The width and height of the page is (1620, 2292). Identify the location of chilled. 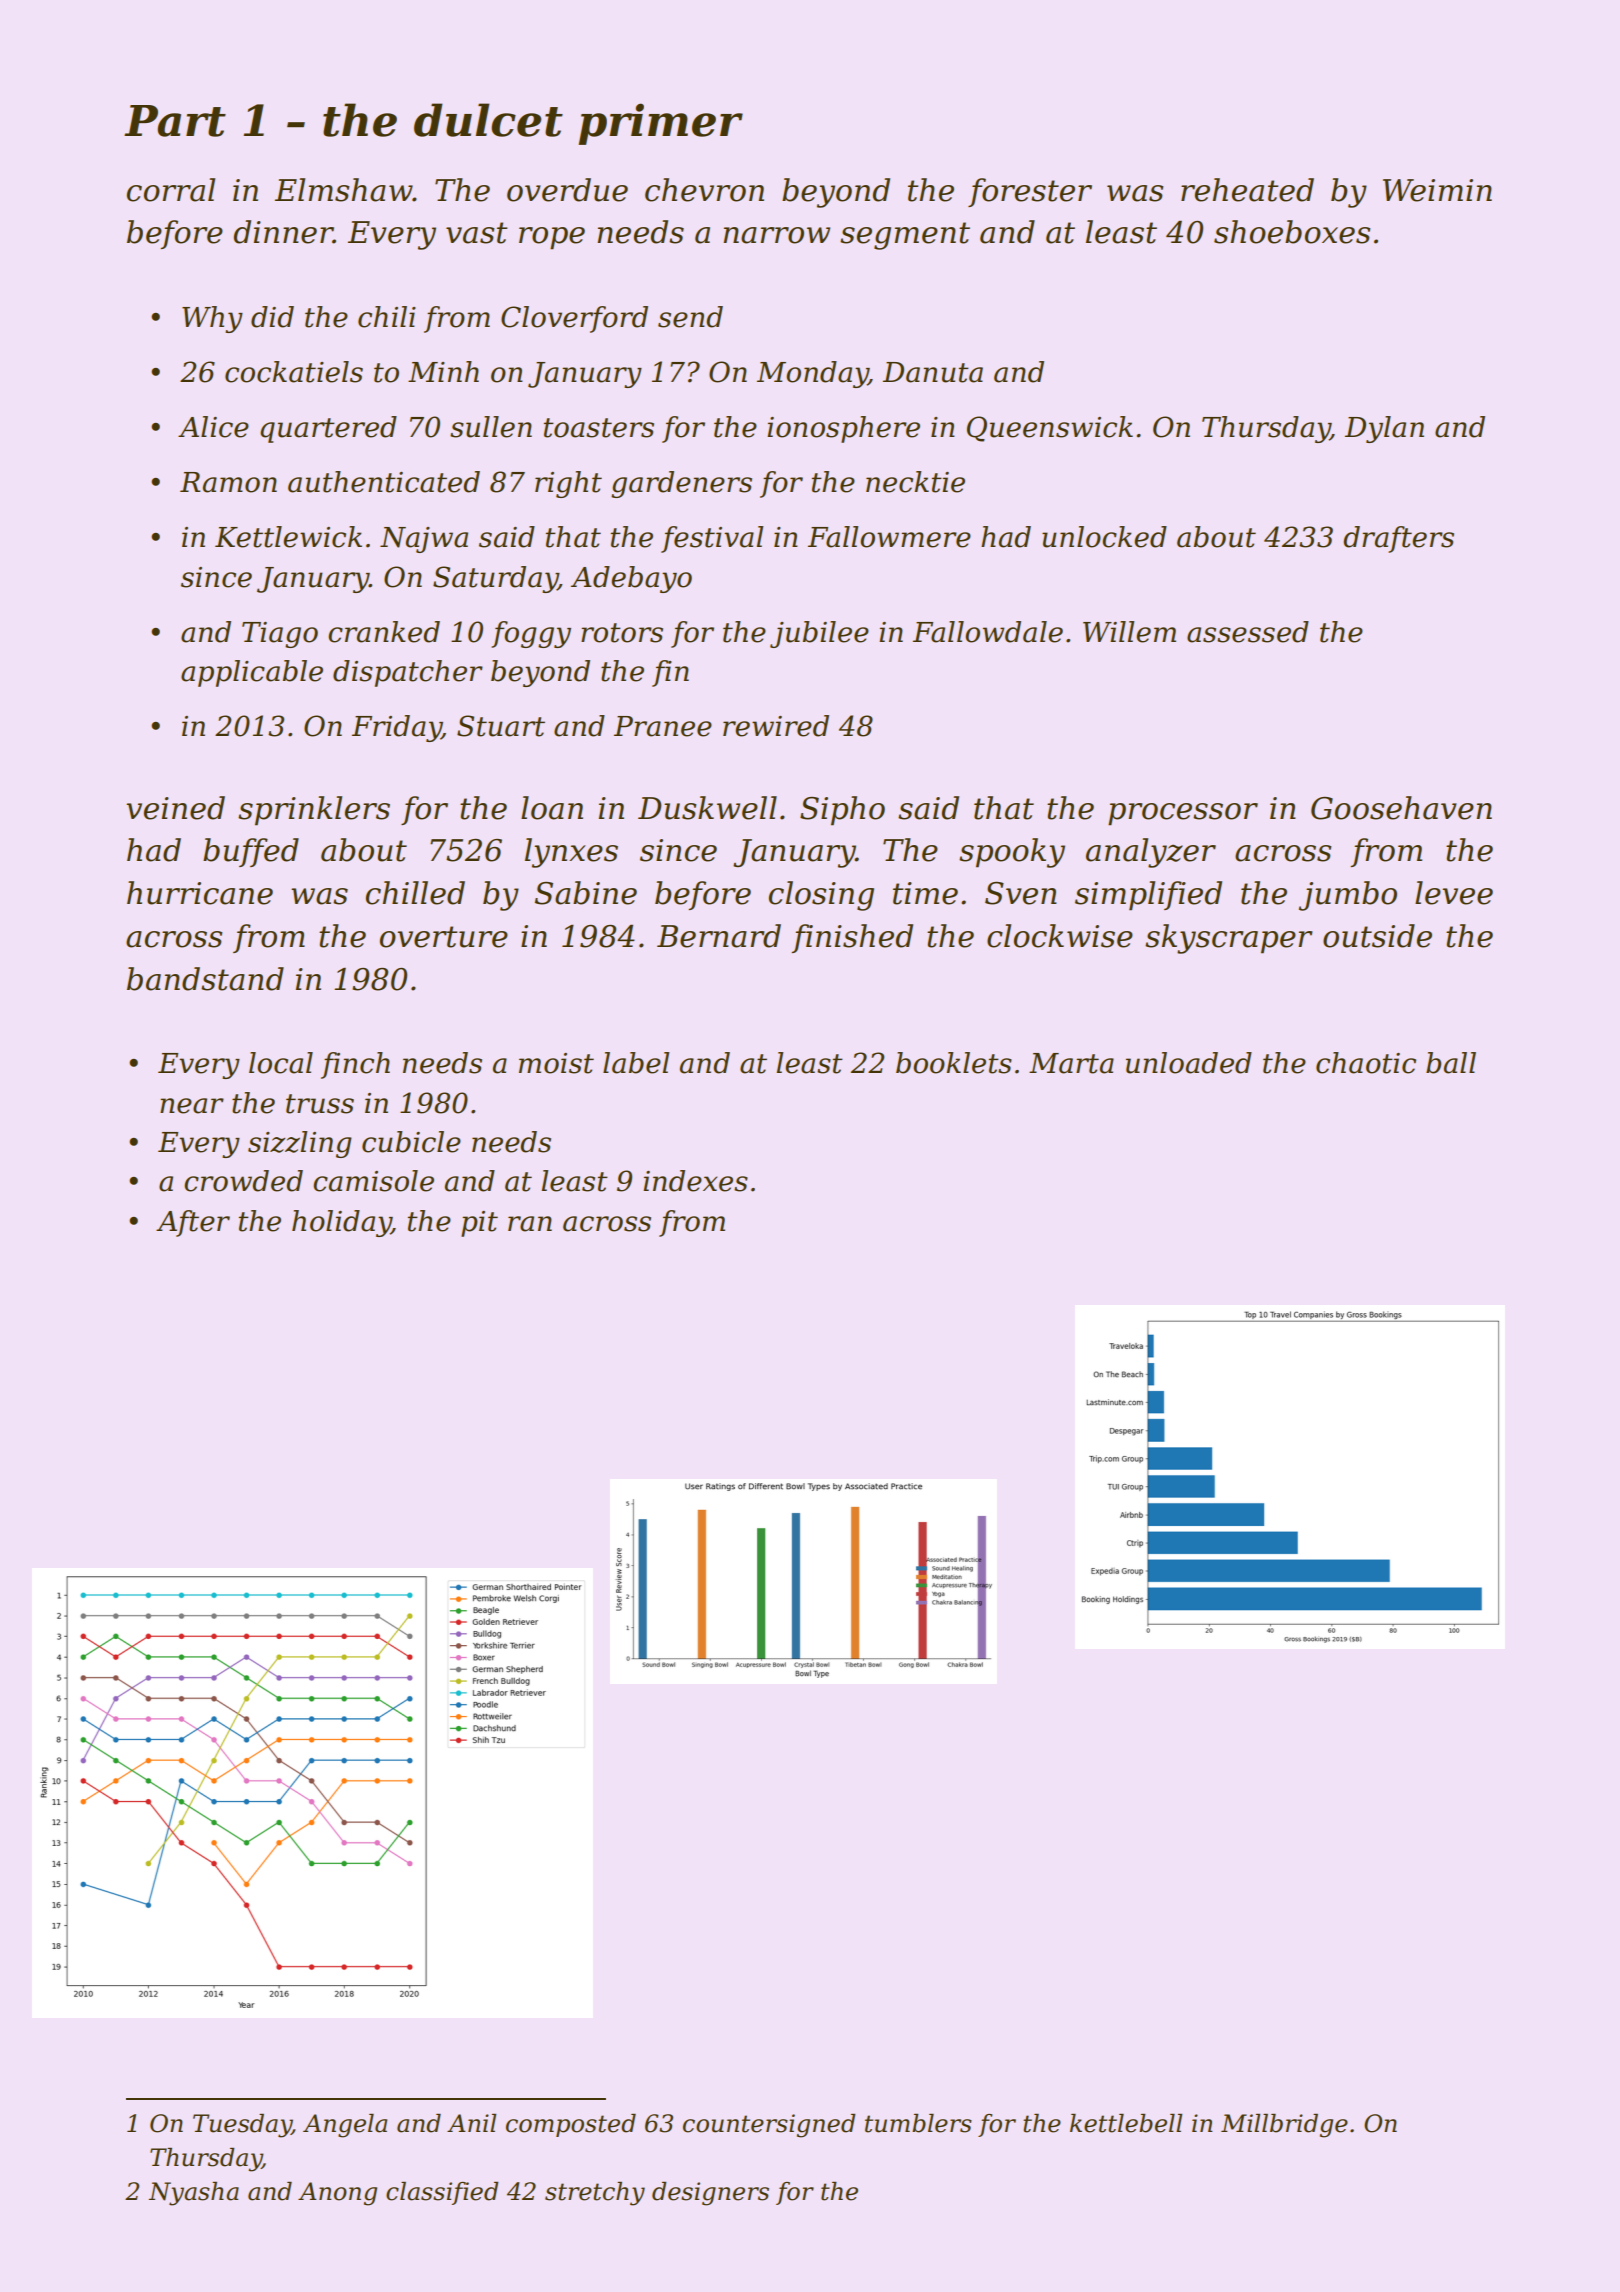
(415, 893).
